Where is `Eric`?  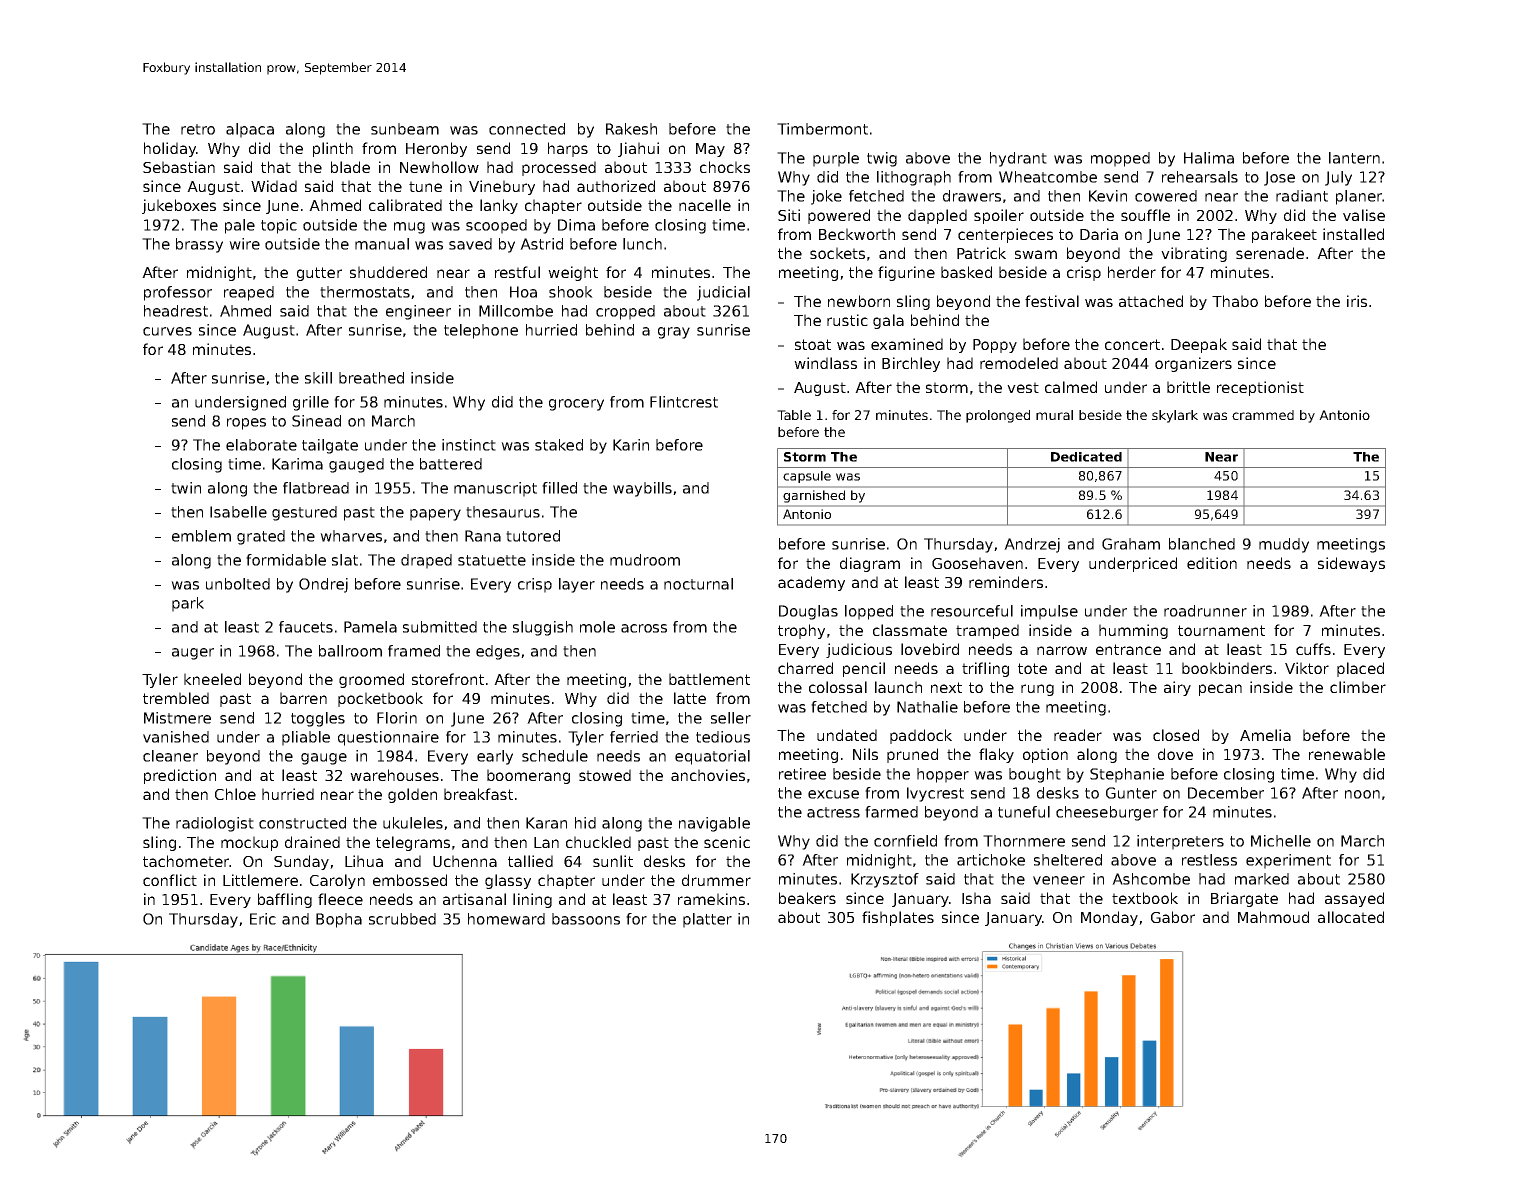 Eric is located at coordinates (263, 919).
